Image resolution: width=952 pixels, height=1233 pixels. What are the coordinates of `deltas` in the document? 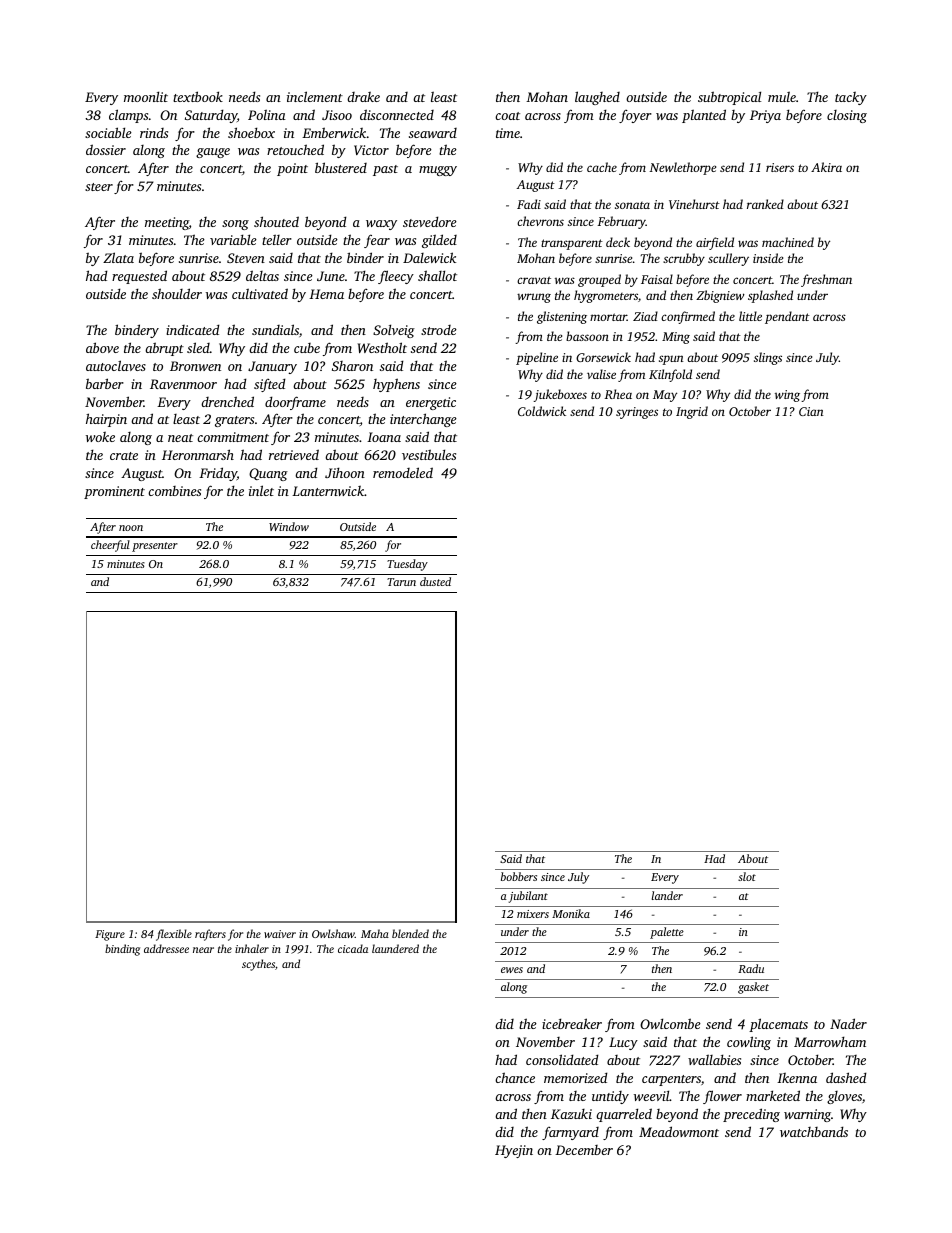 It's located at (262, 275).
